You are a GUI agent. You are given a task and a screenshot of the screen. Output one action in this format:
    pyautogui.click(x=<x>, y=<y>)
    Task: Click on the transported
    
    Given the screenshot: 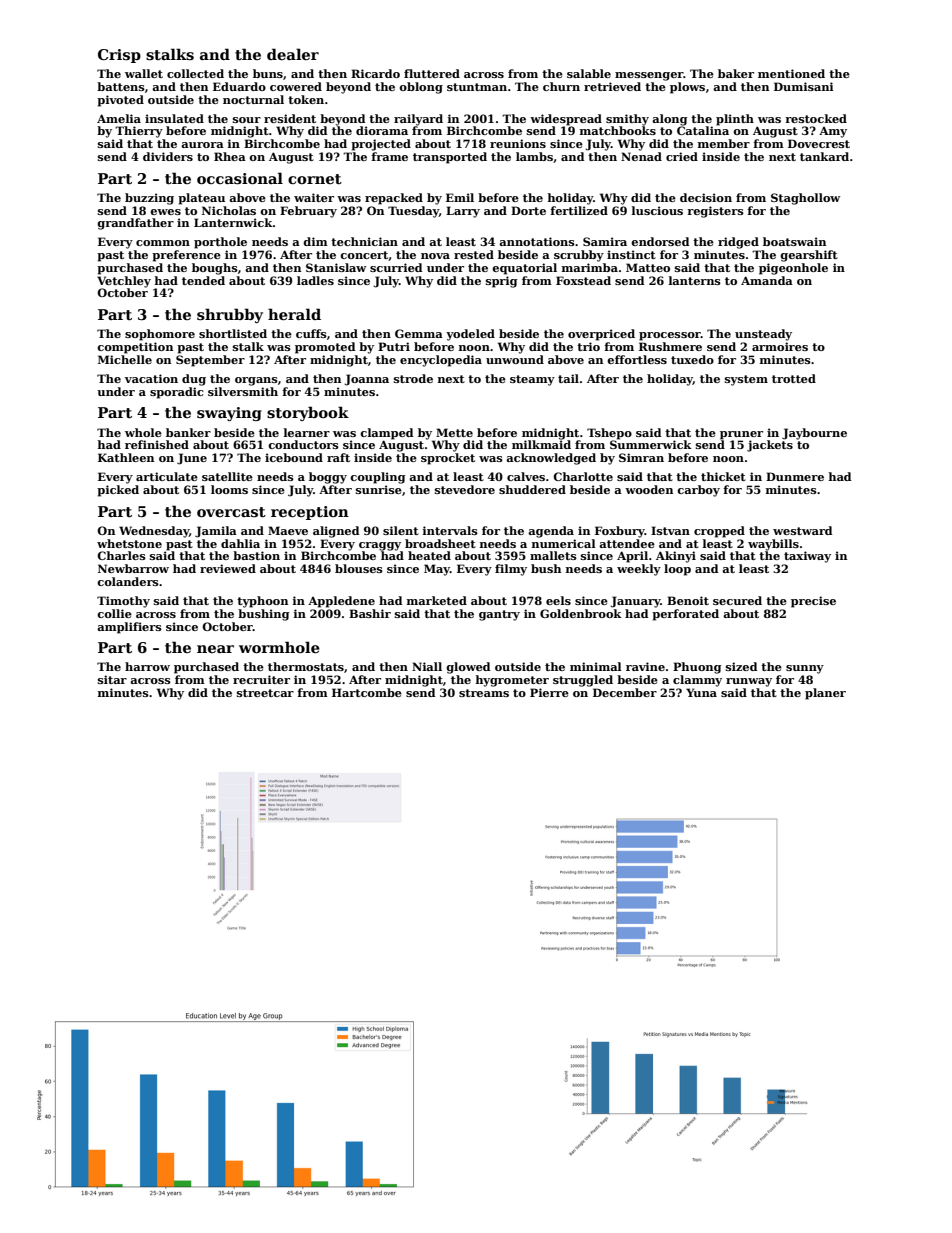 What is the action you would take?
    pyautogui.click(x=450, y=158)
